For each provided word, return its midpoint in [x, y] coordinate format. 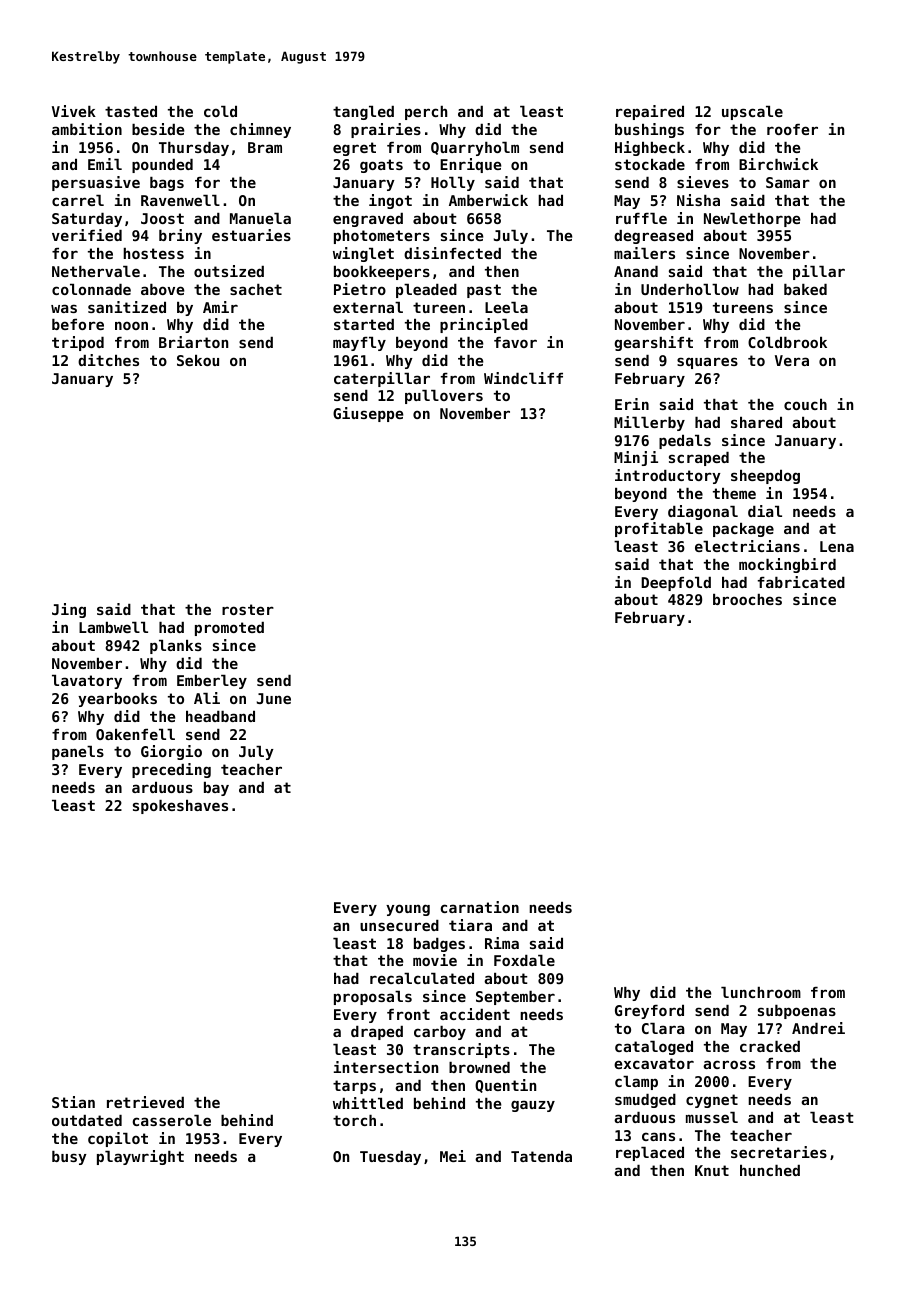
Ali [207, 698]
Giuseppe [368, 414]
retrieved [145, 1102]
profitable [659, 529]
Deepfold [676, 584]
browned [479, 1067]
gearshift [653, 343]
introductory [668, 476]
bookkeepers [382, 273]
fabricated [801, 582]
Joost [162, 218]
